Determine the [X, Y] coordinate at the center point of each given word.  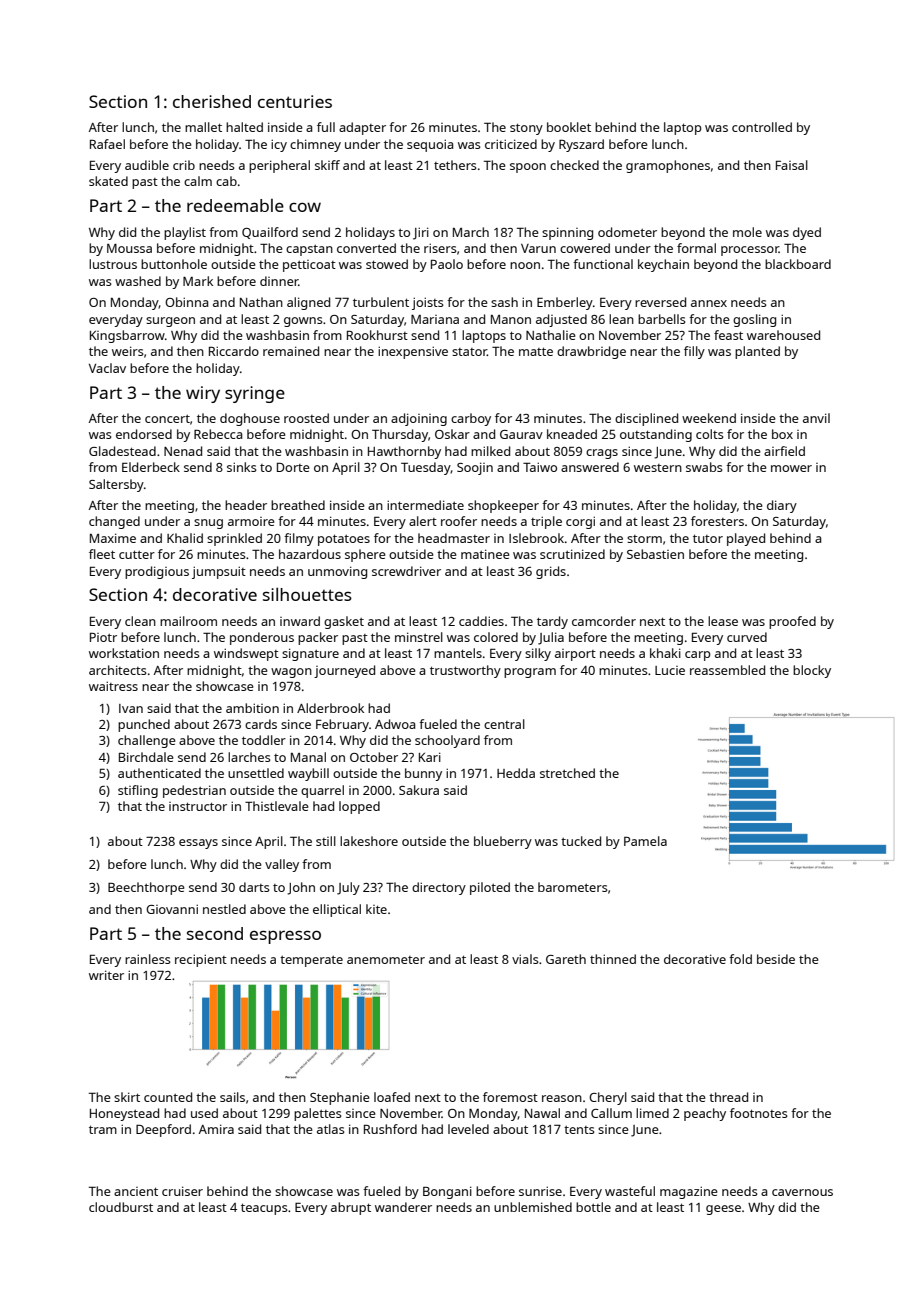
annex [709, 303]
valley [282, 865]
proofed [792, 622]
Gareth [566, 959]
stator [469, 352]
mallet [203, 127]
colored [496, 637]
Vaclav [107, 368]
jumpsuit [219, 572]
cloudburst [121, 1207]
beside [776, 959]
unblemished [533, 1207]
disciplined [646, 419]
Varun [538, 248]
